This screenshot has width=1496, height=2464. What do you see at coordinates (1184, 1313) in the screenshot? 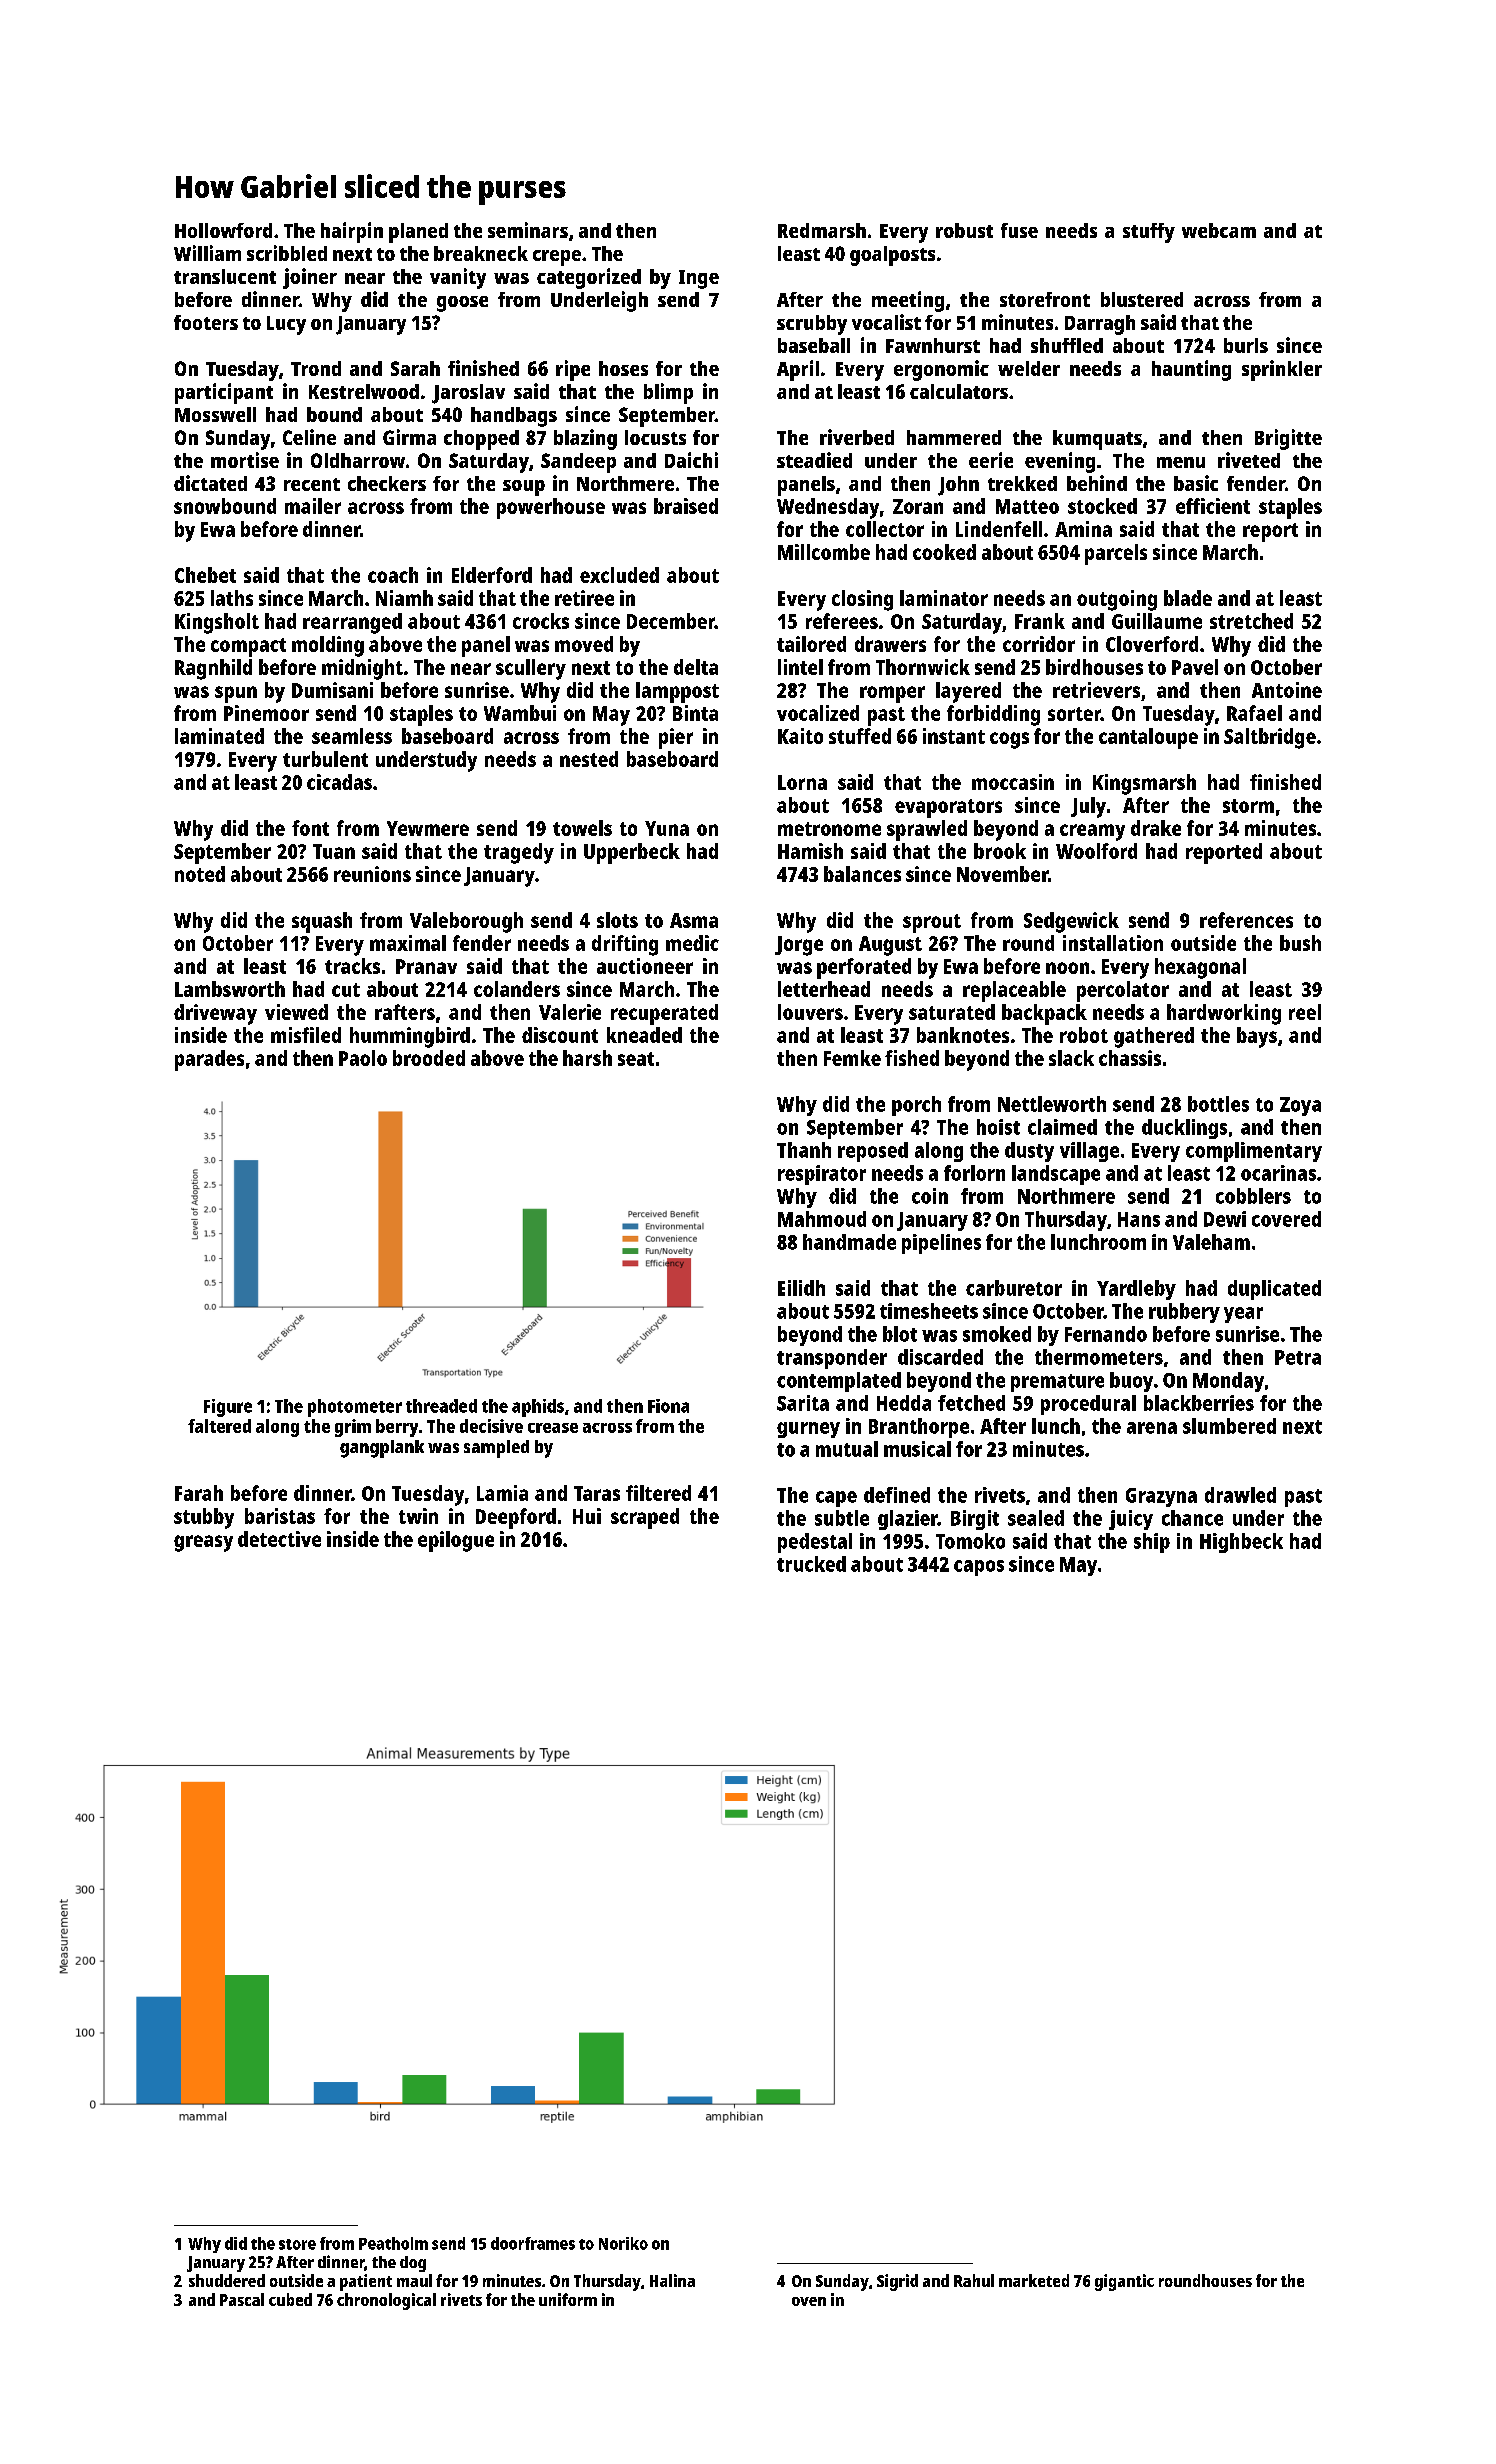
I see `rubbery` at bounding box center [1184, 1313].
